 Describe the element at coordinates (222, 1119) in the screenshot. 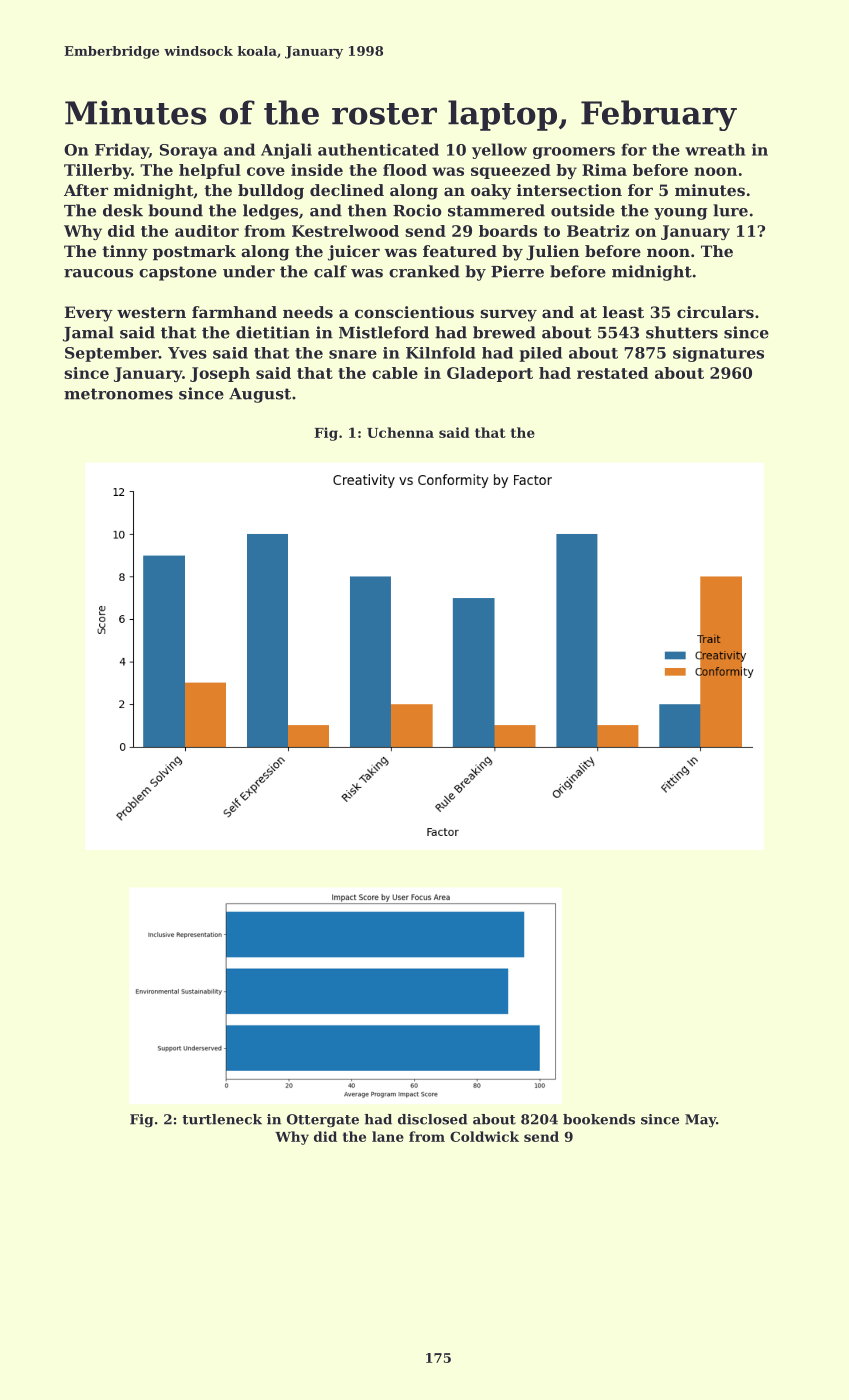

I see `turtleneck` at that location.
